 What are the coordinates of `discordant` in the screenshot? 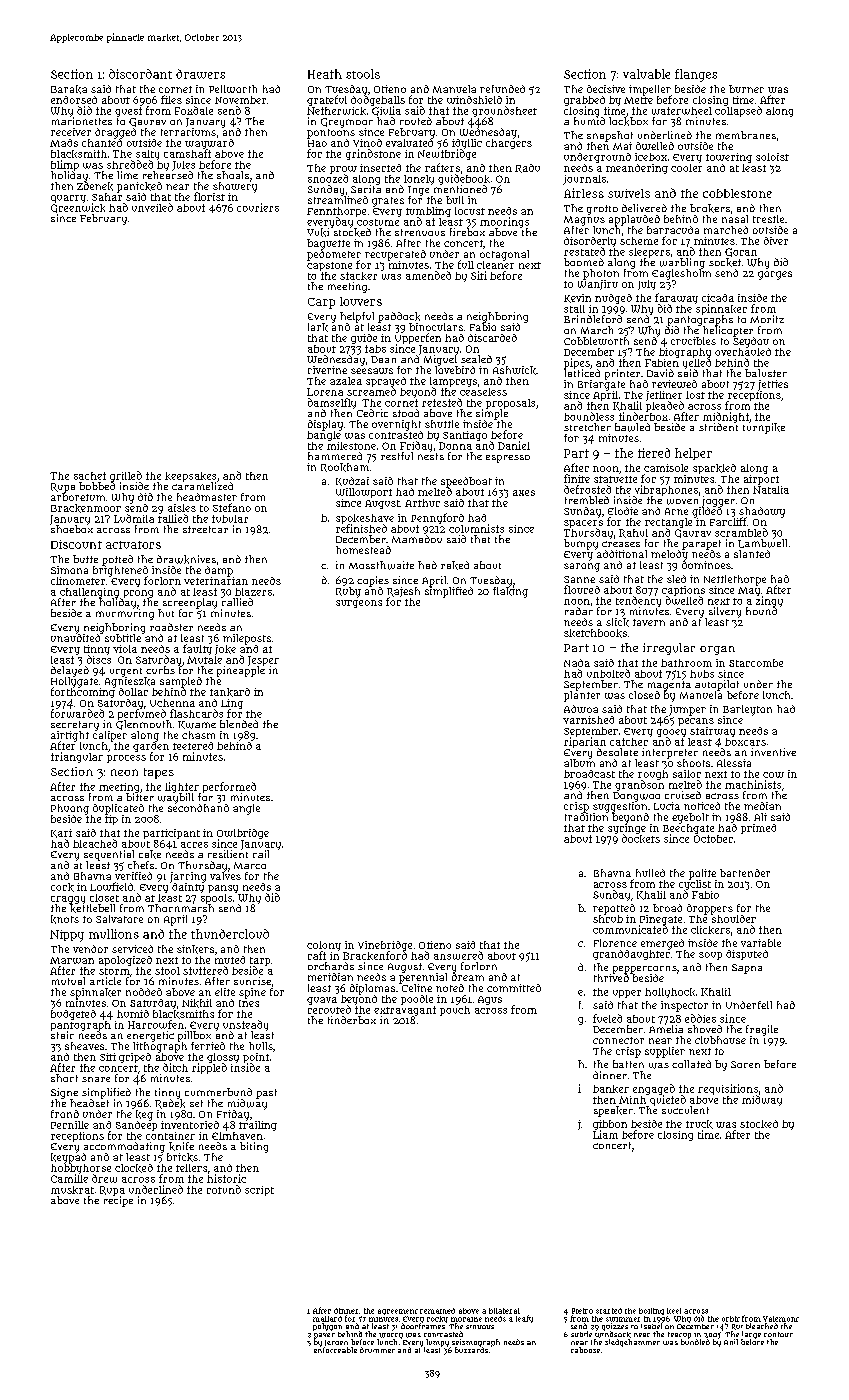 It's located at (140, 74).
